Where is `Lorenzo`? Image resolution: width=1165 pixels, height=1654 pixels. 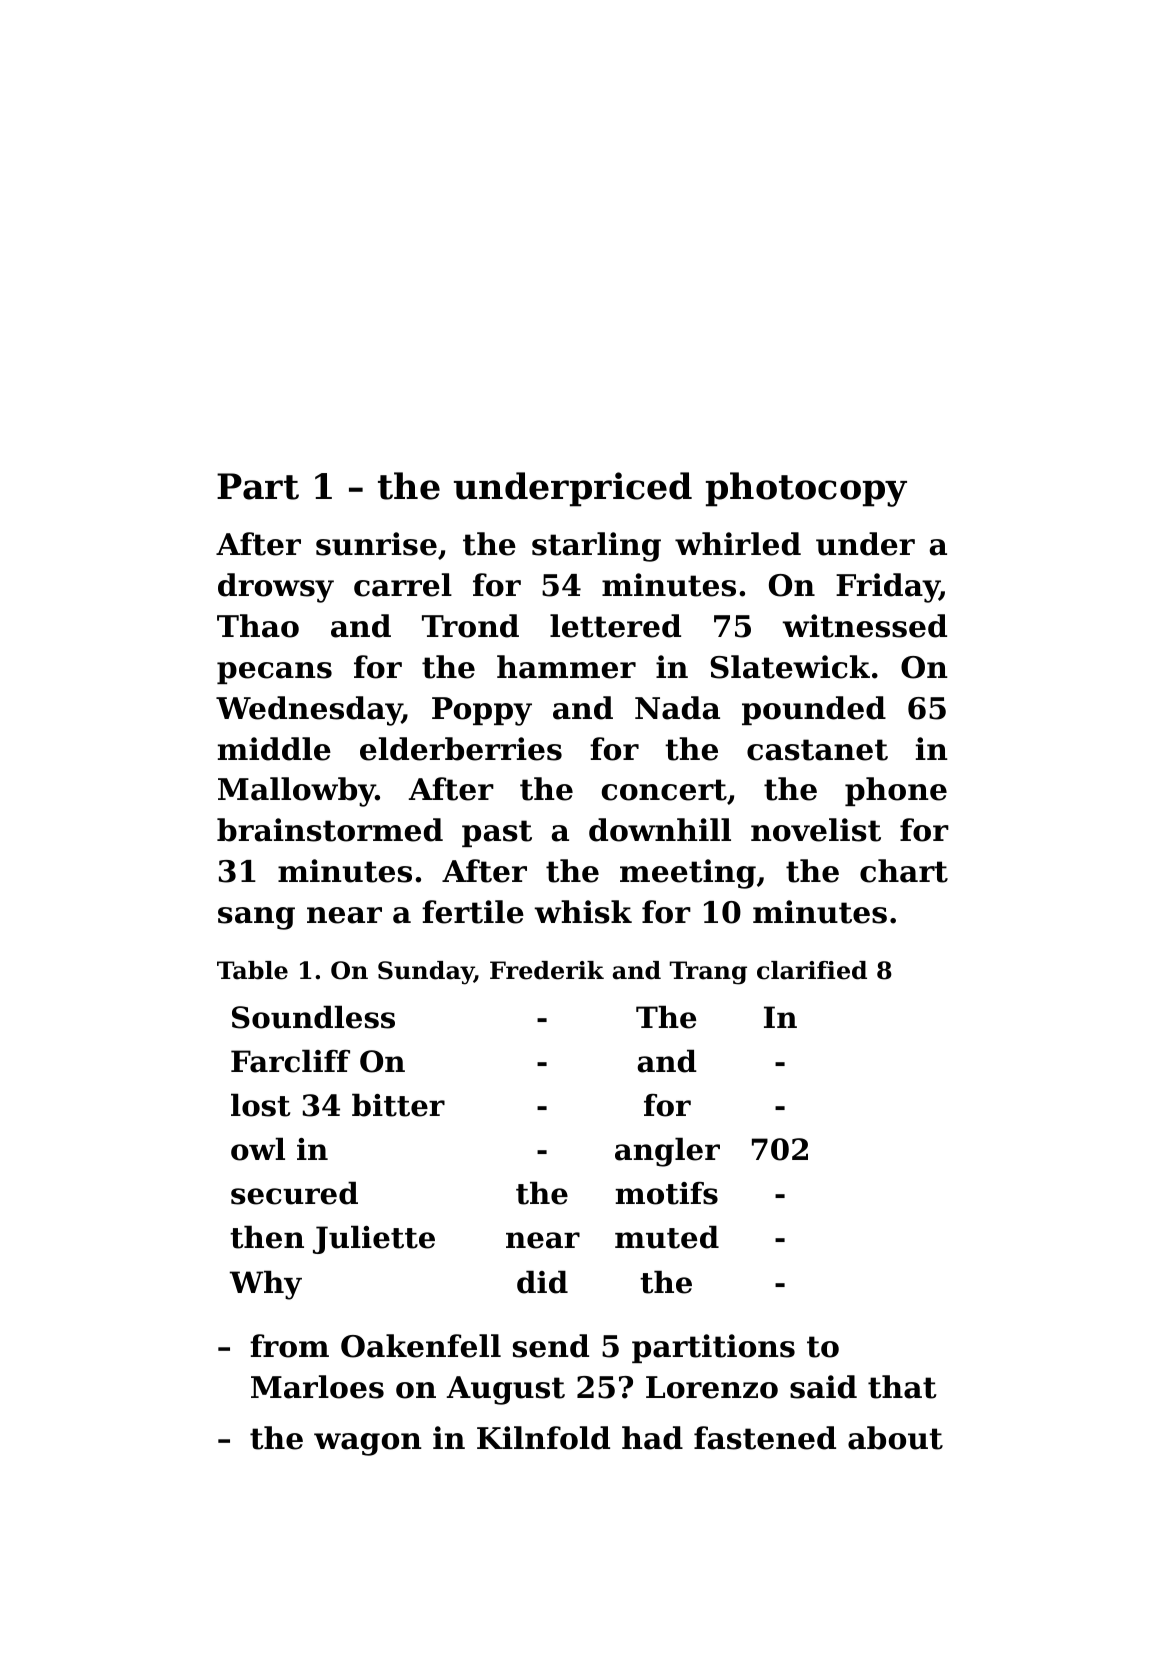 Lorenzo is located at coordinates (712, 1387).
